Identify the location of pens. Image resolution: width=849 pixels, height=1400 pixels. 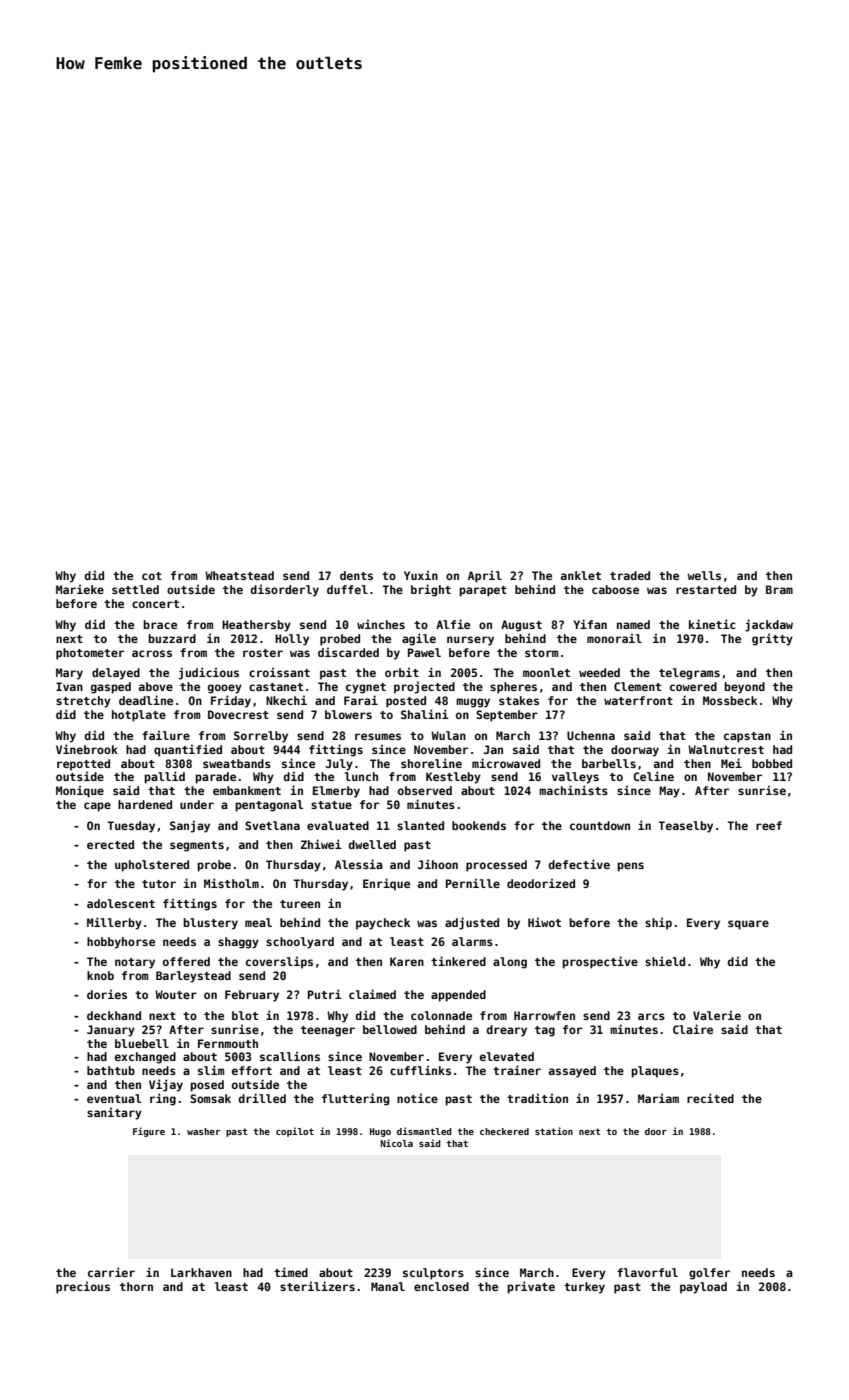
(630, 867).
